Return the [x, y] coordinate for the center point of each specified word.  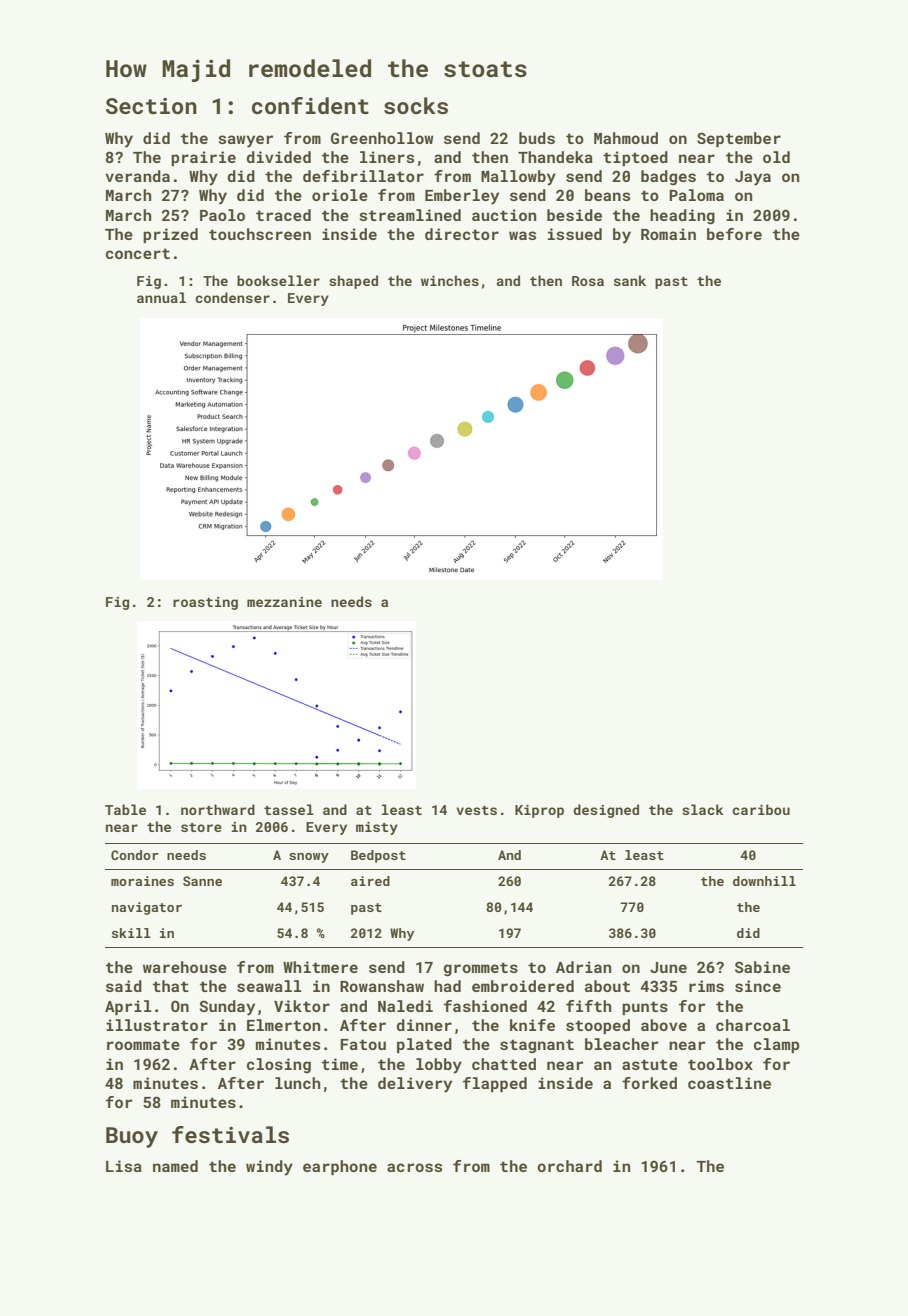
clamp [777, 1045]
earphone [340, 1167]
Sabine [762, 967]
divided [279, 157]
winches [450, 280]
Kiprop [539, 811]
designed [606, 811]
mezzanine [284, 602]
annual [161, 297]
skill [131, 933]
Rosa [588, 281]
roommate [143, 1044]
